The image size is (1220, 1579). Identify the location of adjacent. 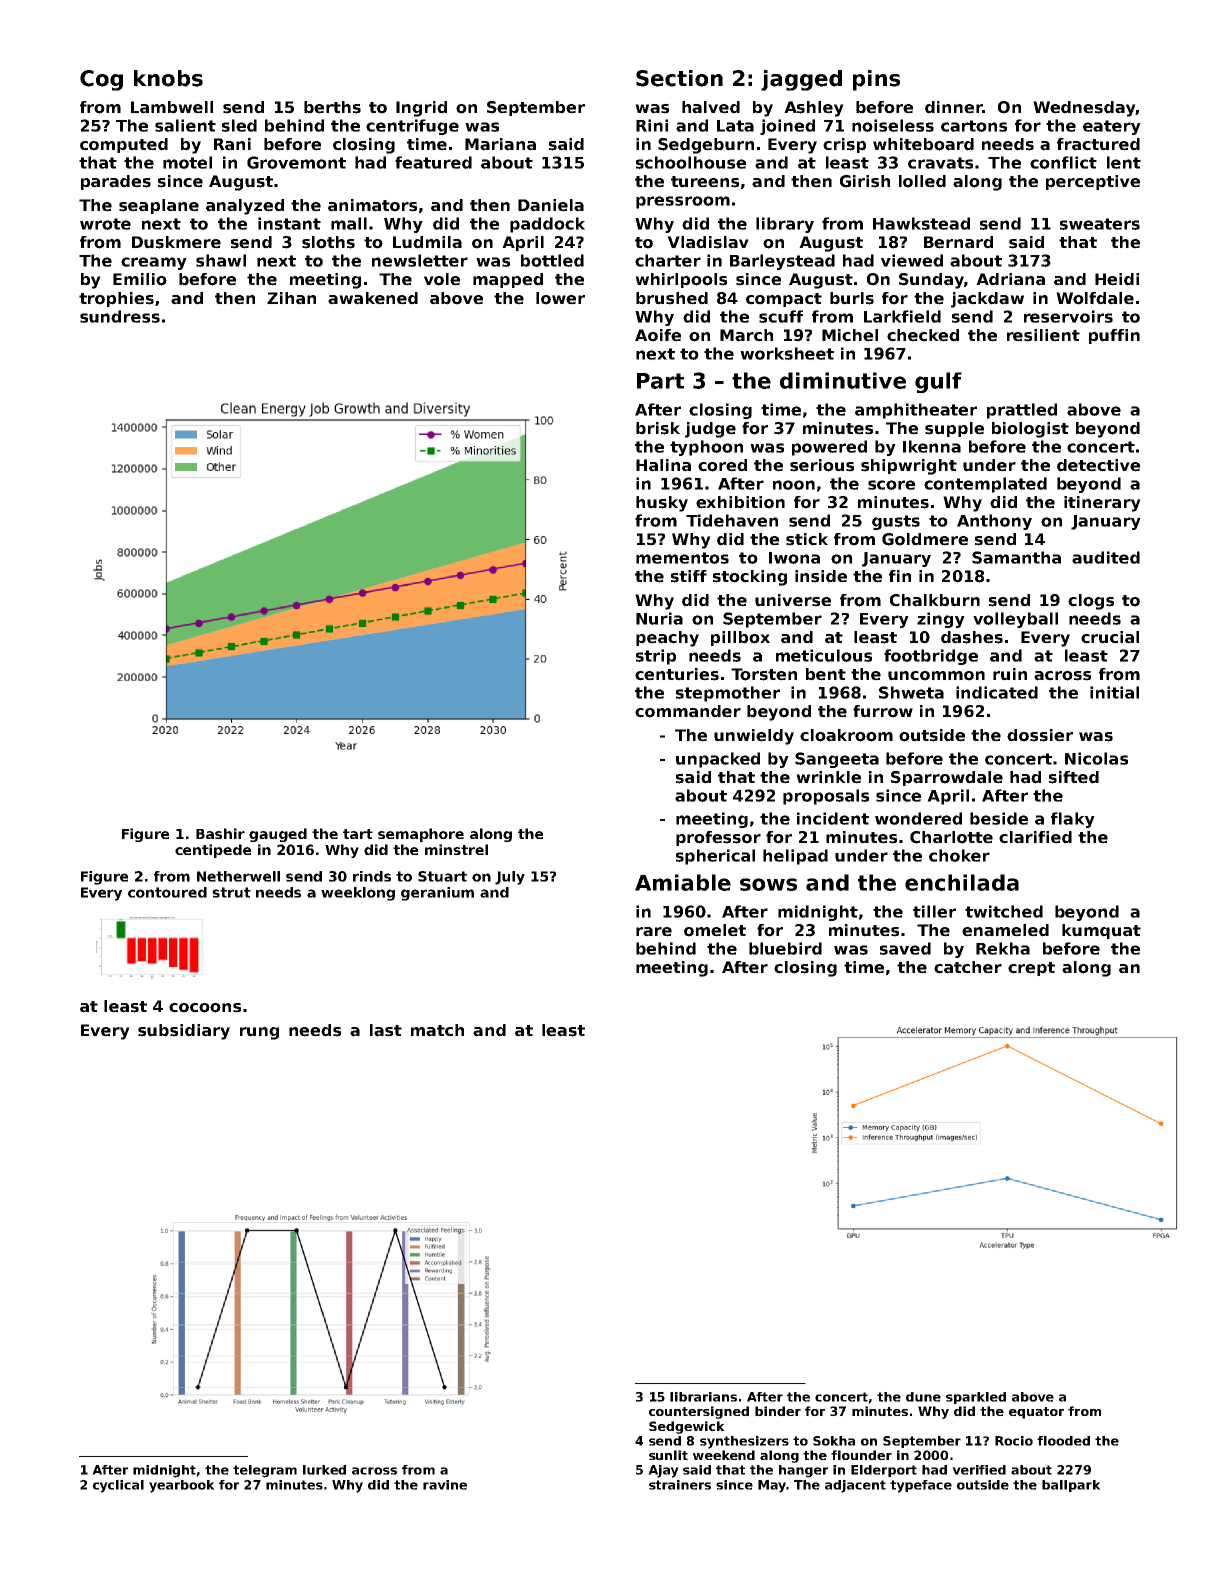
(855, 1486).
